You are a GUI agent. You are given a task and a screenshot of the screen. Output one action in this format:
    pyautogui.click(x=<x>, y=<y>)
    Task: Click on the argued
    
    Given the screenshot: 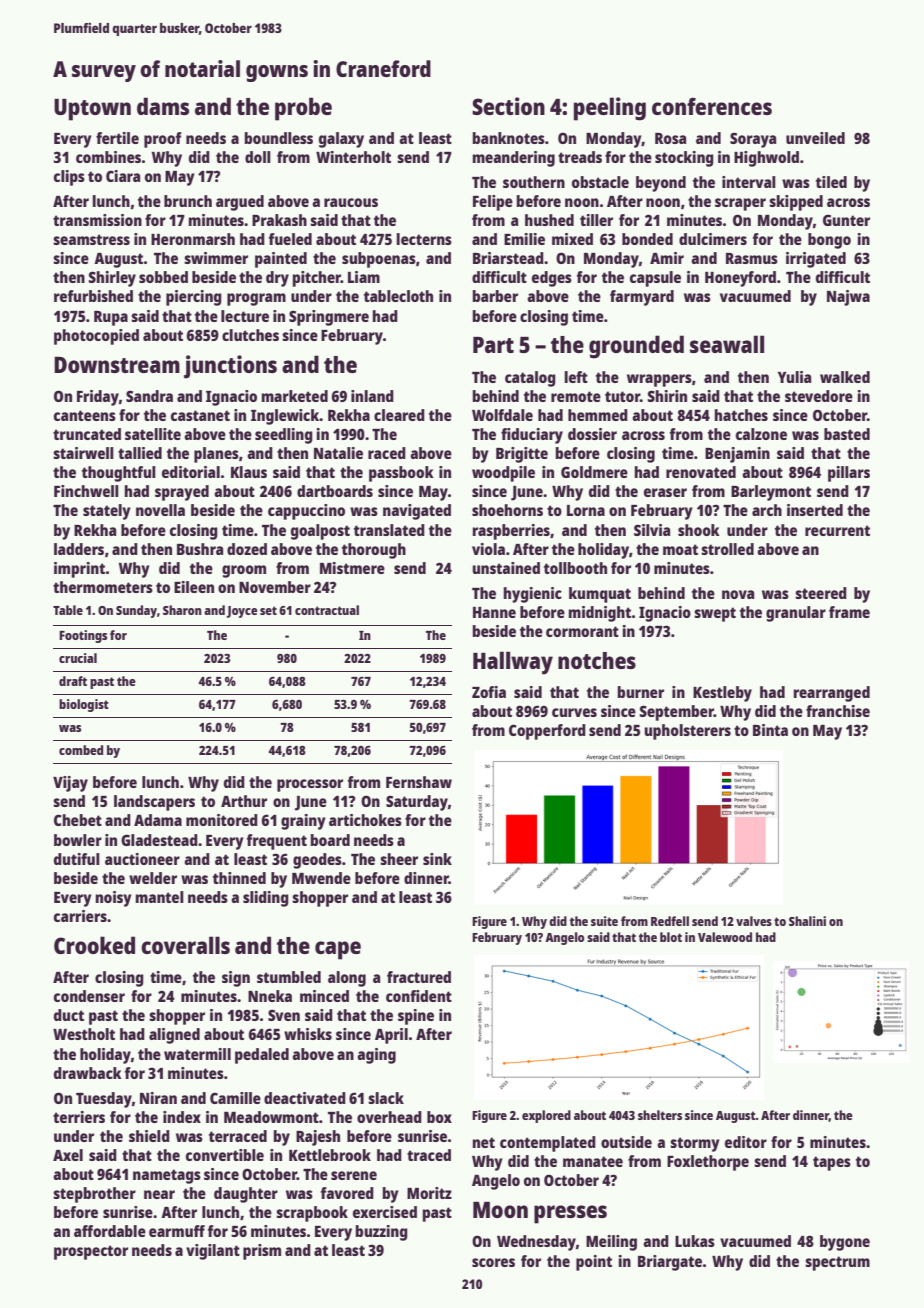 What is the action you would take?
    pyautogui.click(x=240, y=203)
